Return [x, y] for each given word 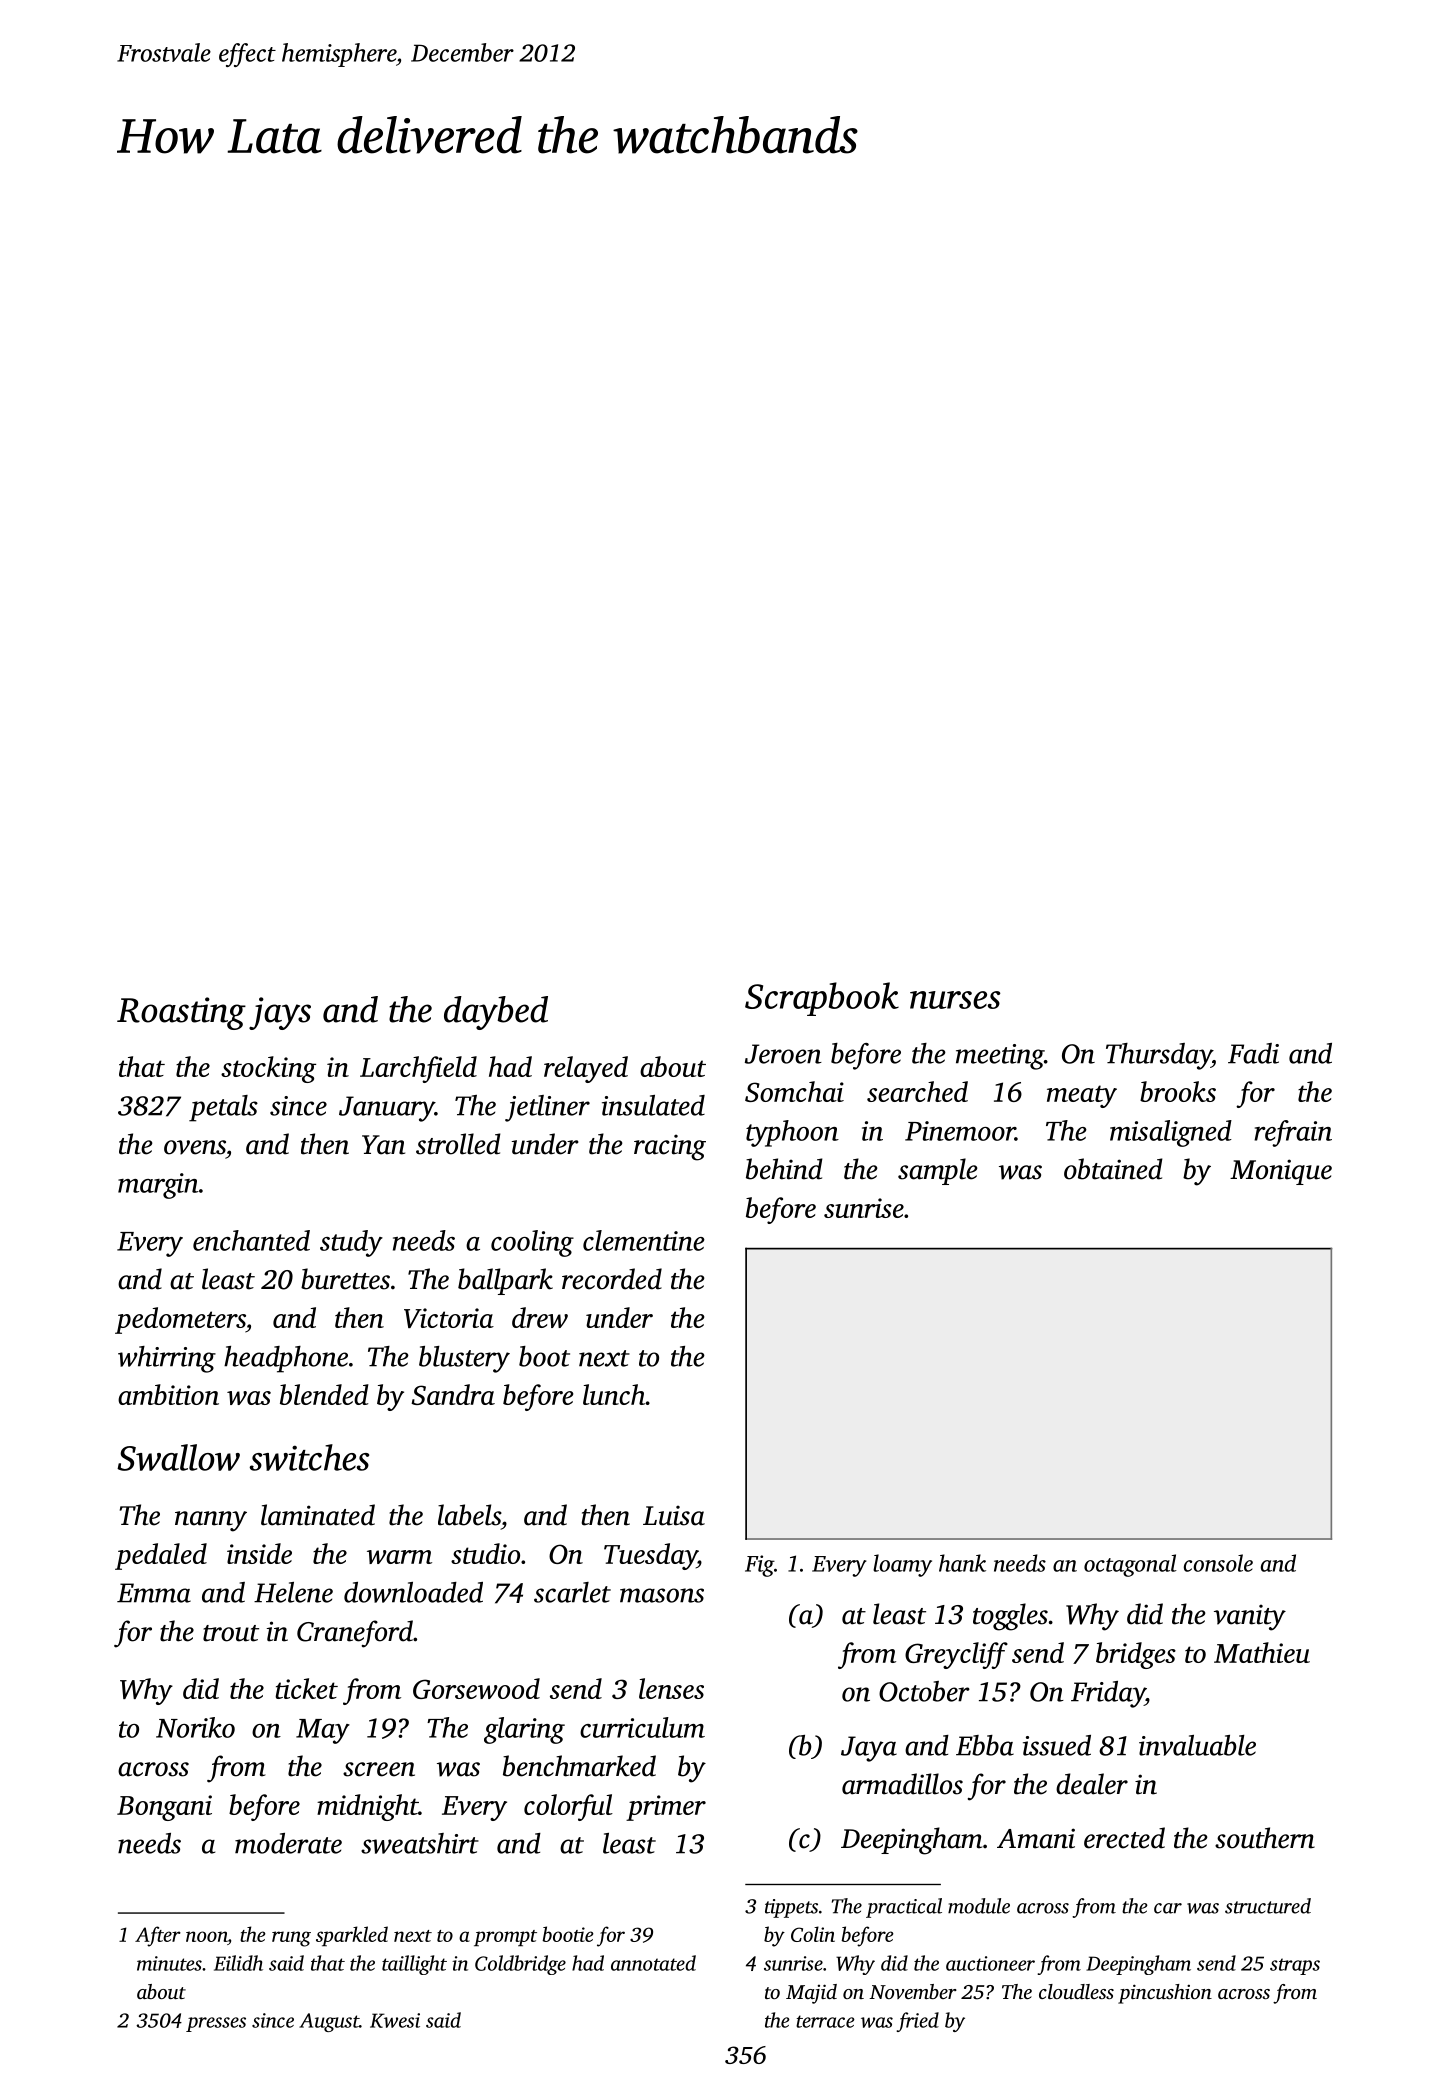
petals [223, 1108]
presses [216, 2024]
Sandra [453, 1394]
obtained [1113, 1169]
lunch [614, 1394]
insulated [653, 1105]
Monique [1281, 1172]
